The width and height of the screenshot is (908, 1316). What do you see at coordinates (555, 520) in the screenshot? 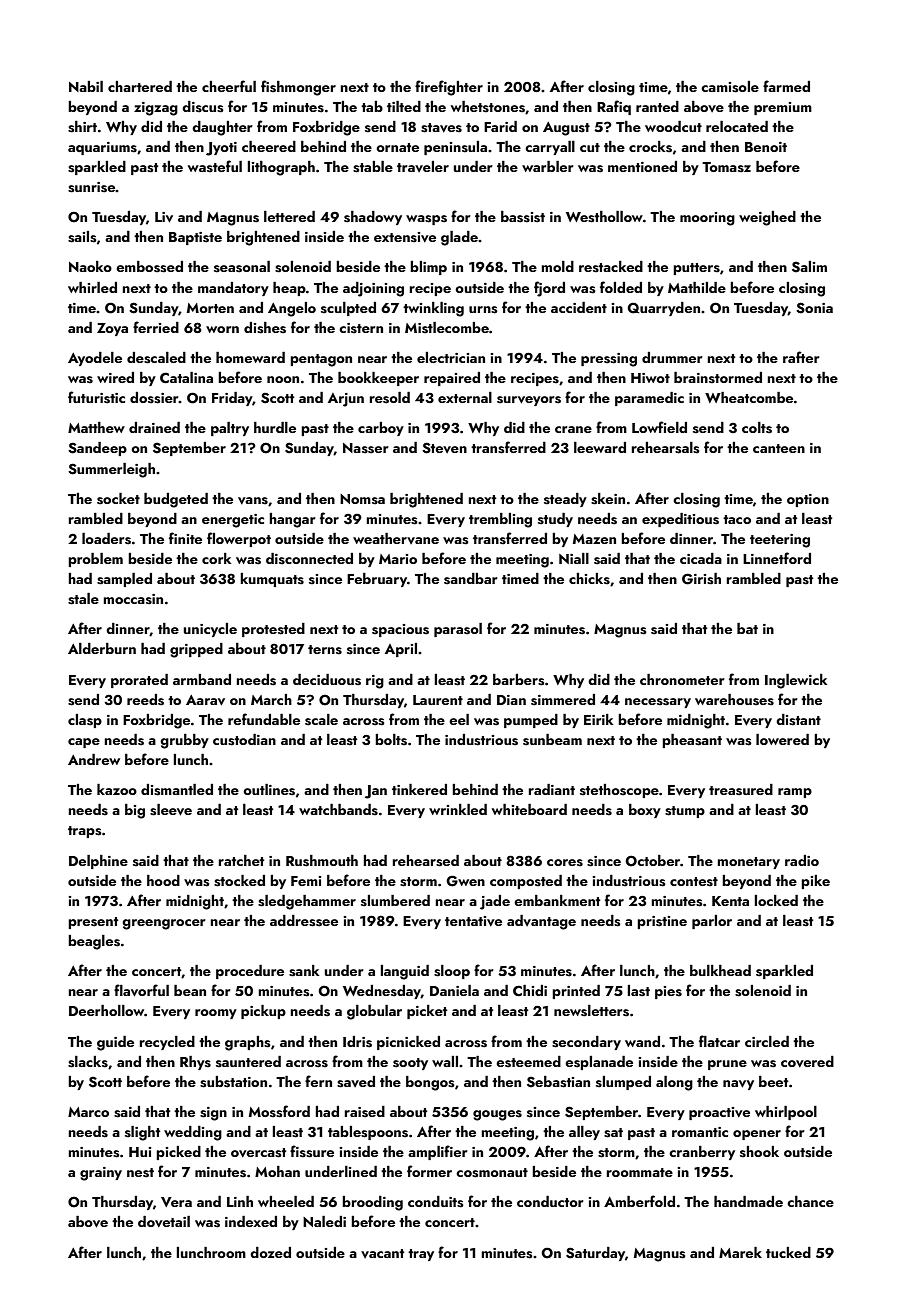
I see `study` at bounding box center [555, 520].
